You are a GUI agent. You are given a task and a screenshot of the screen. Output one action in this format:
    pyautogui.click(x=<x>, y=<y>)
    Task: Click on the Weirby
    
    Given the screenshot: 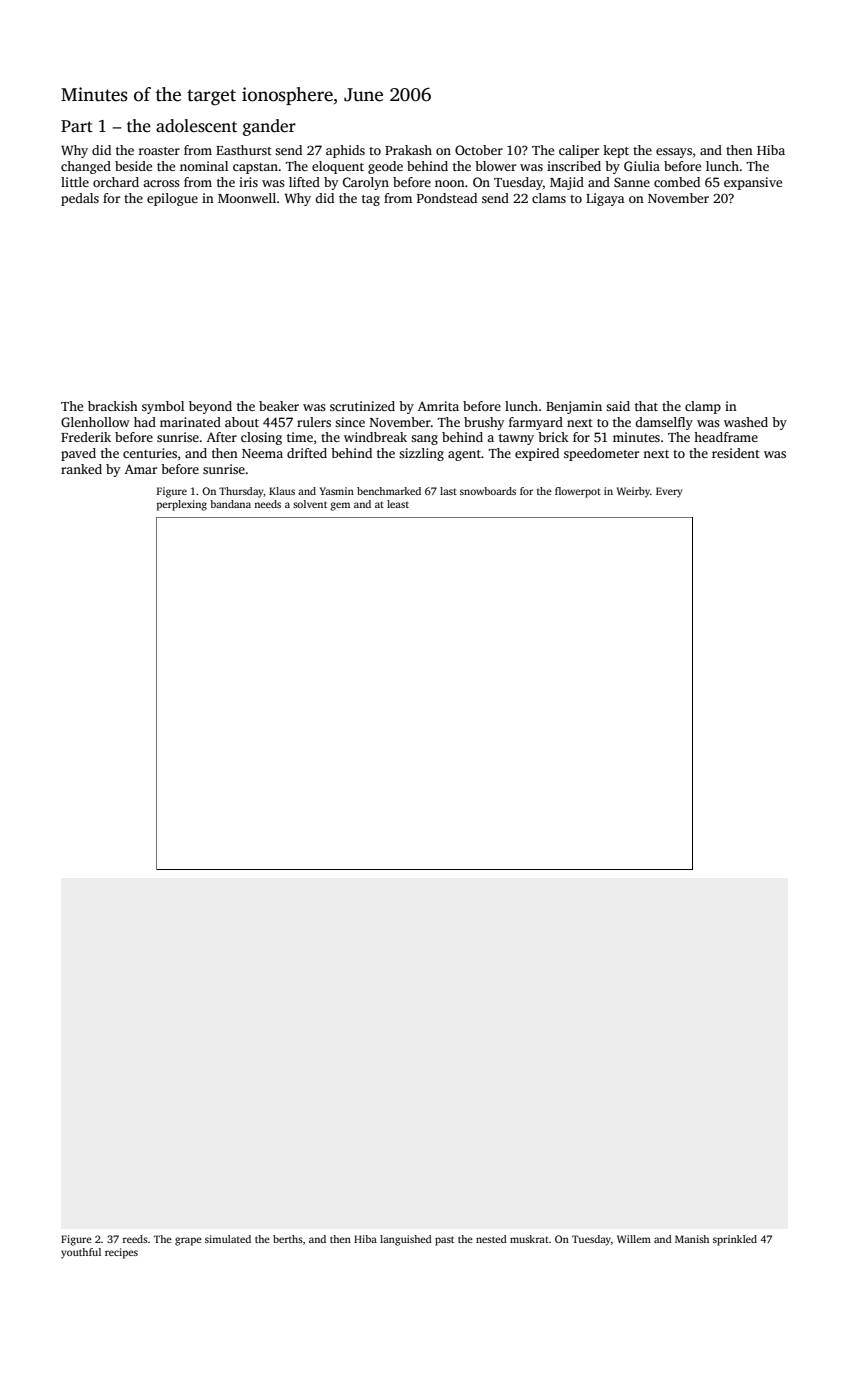 What is the action you would take?
    pyautogui.click(x=633, y=492)
